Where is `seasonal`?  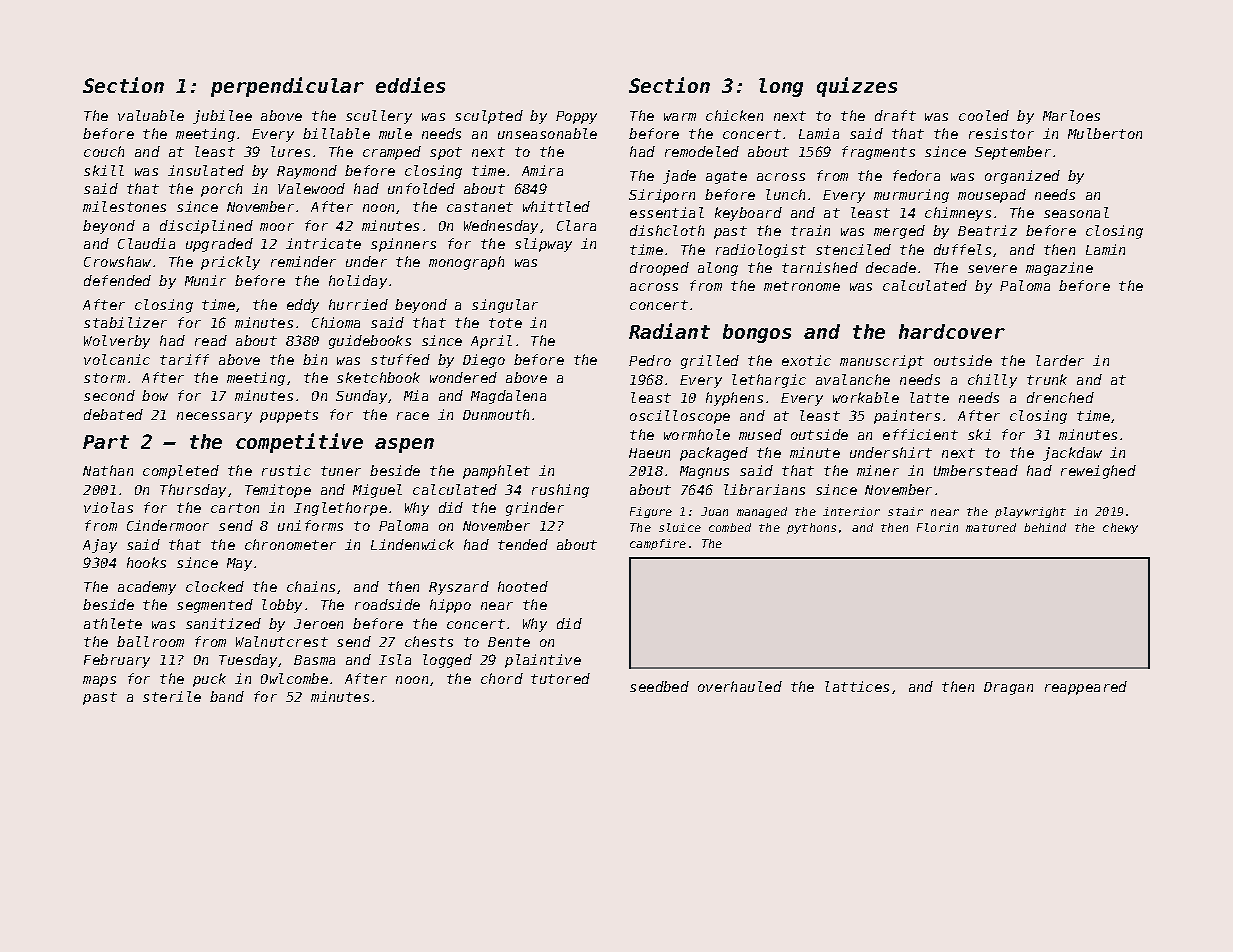
seasonal is located at coordinates (1076, 212).
